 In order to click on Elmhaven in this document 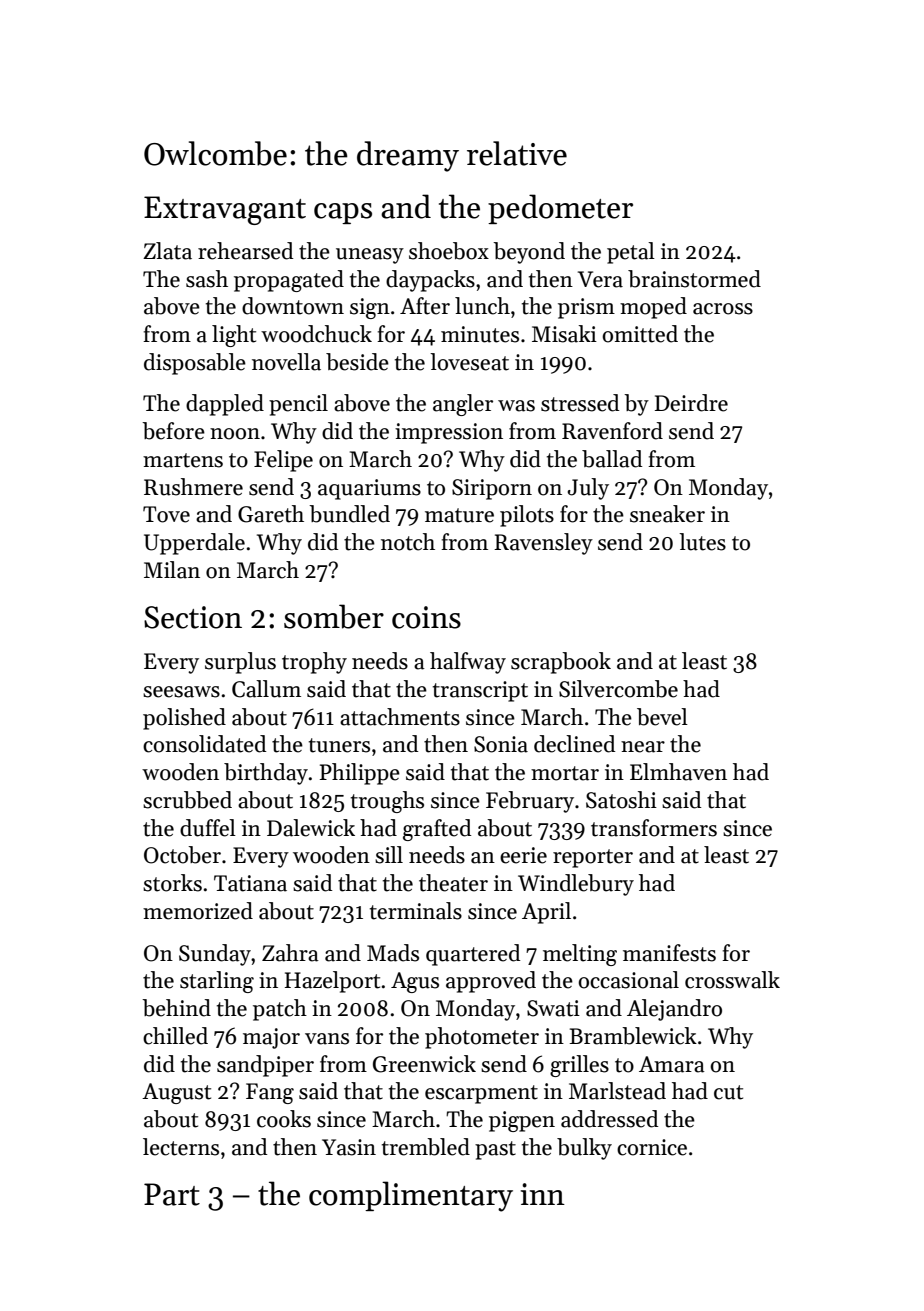, I will do `click(678, 772)`.
